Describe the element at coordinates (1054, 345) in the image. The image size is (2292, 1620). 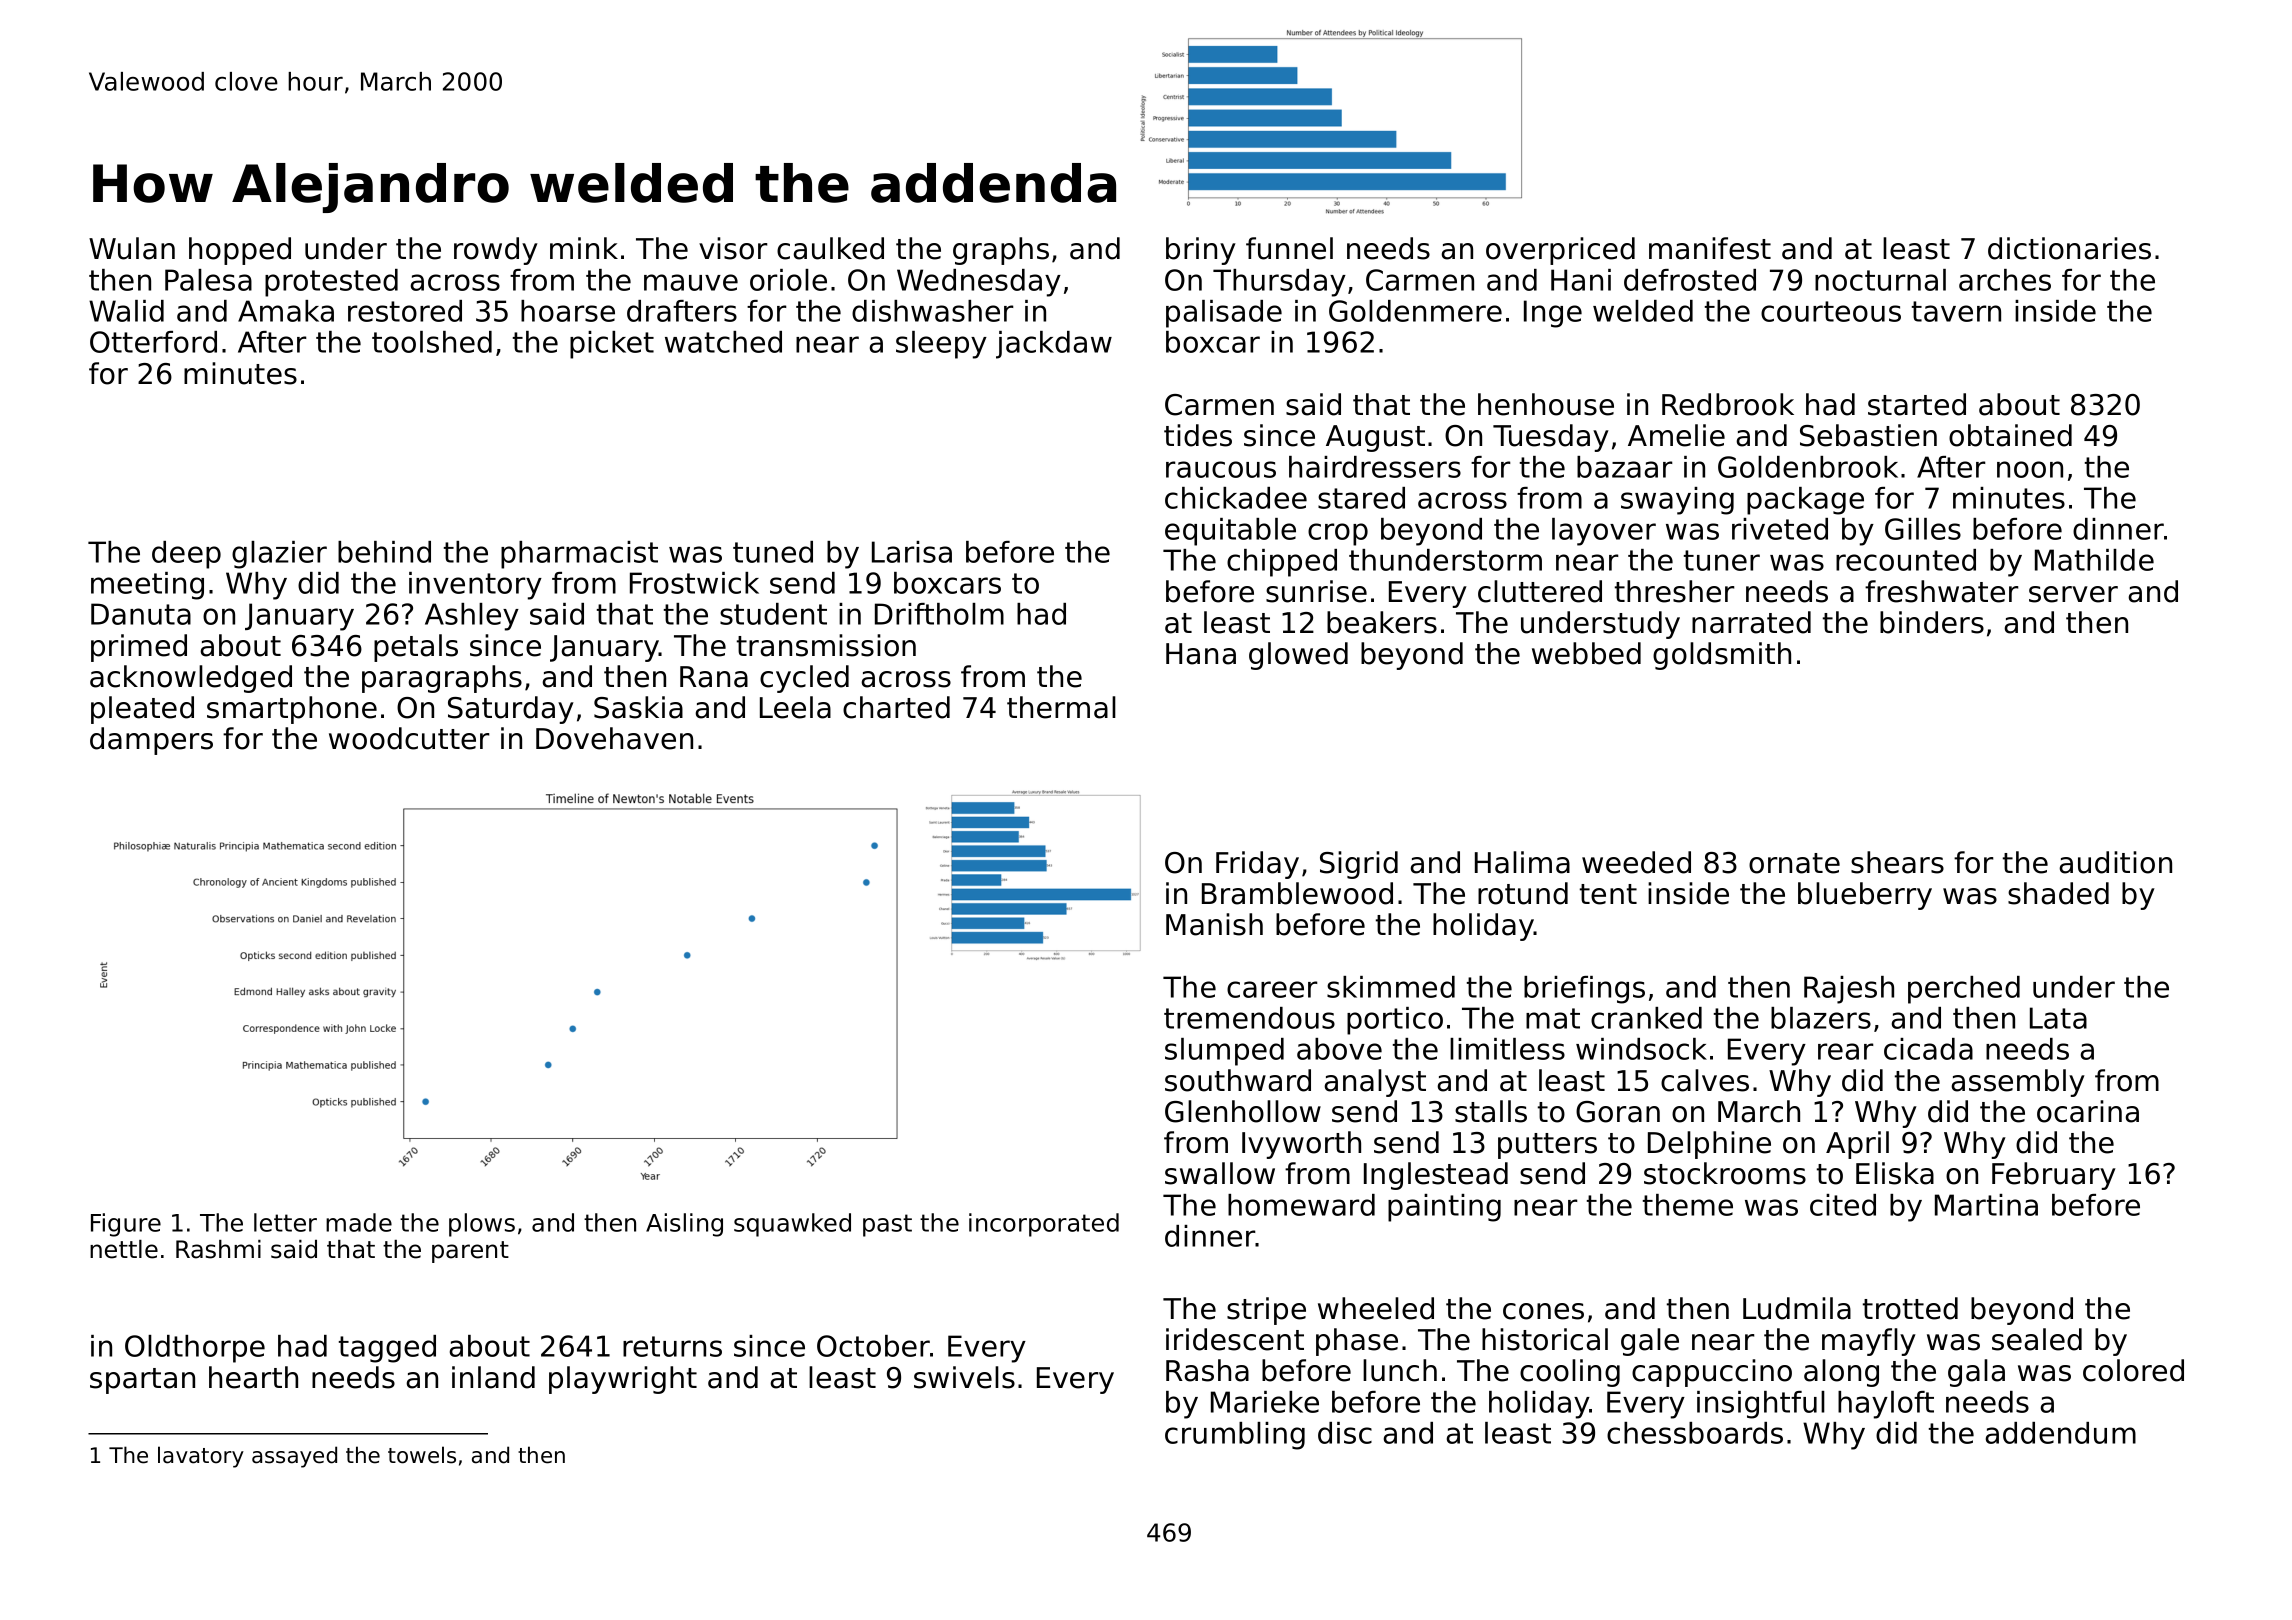
I see `jackdaw` at that location.
